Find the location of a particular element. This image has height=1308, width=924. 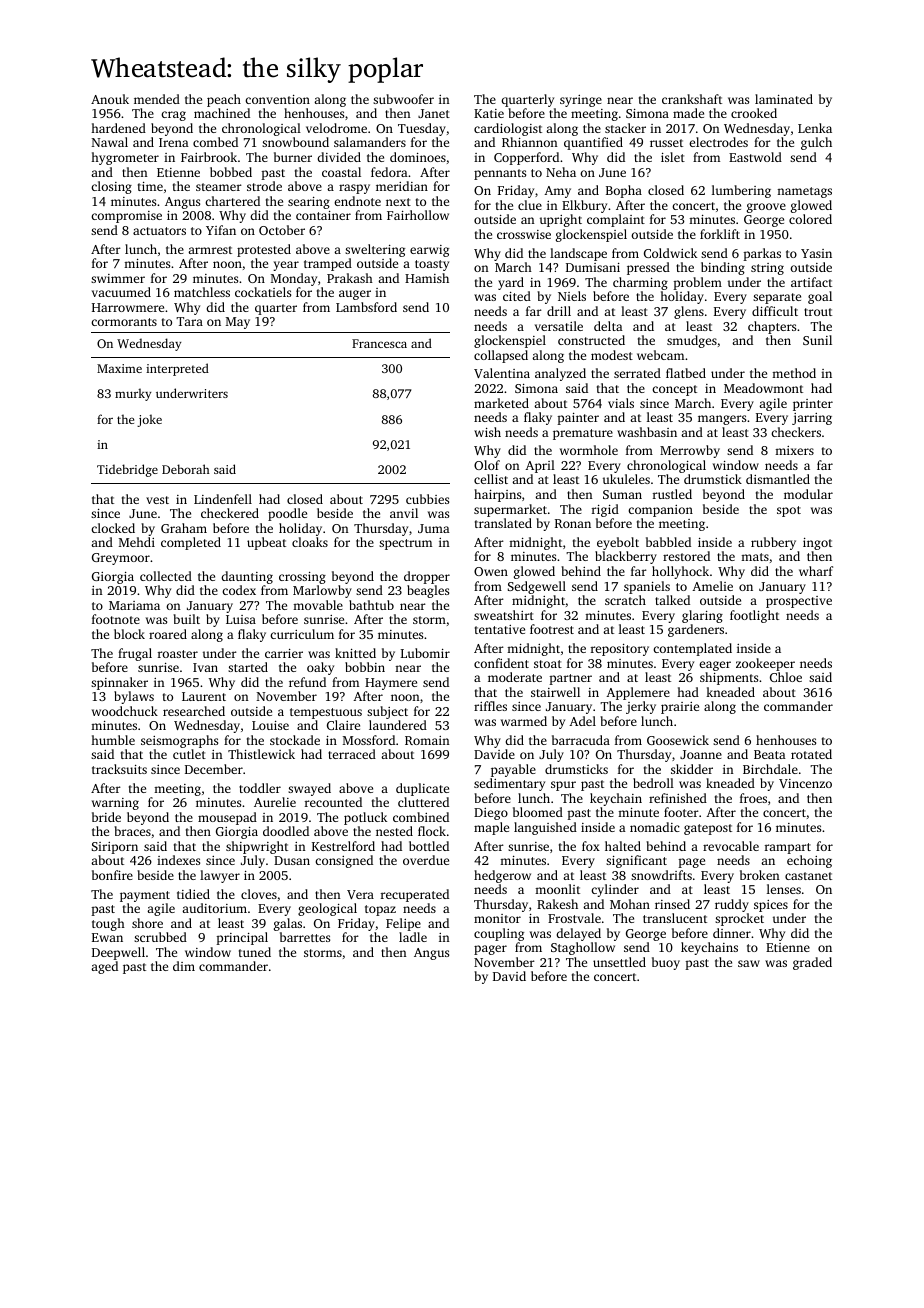

aged is located at coordinates (104, 967).
